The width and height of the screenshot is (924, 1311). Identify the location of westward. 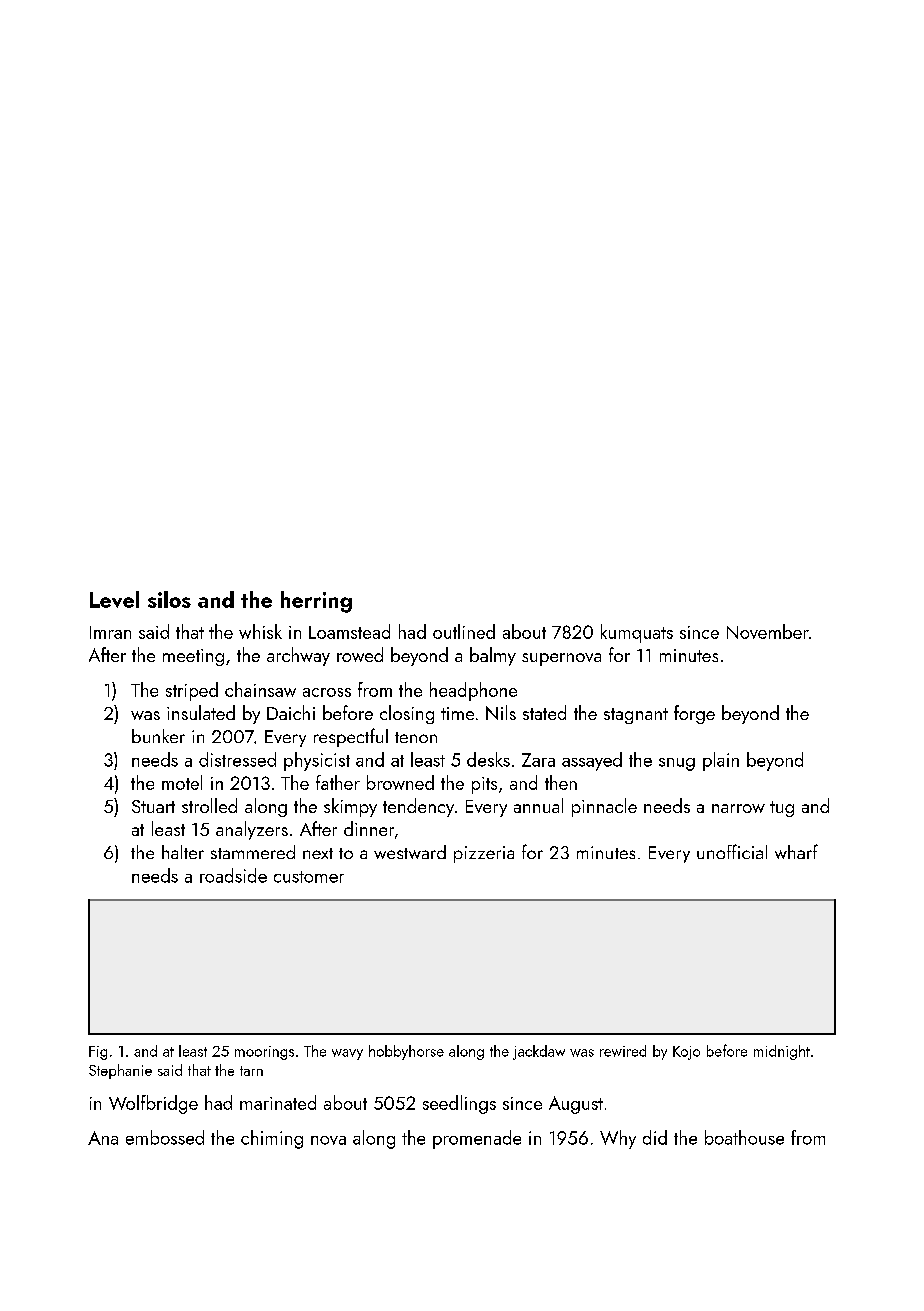
(410, 852).
